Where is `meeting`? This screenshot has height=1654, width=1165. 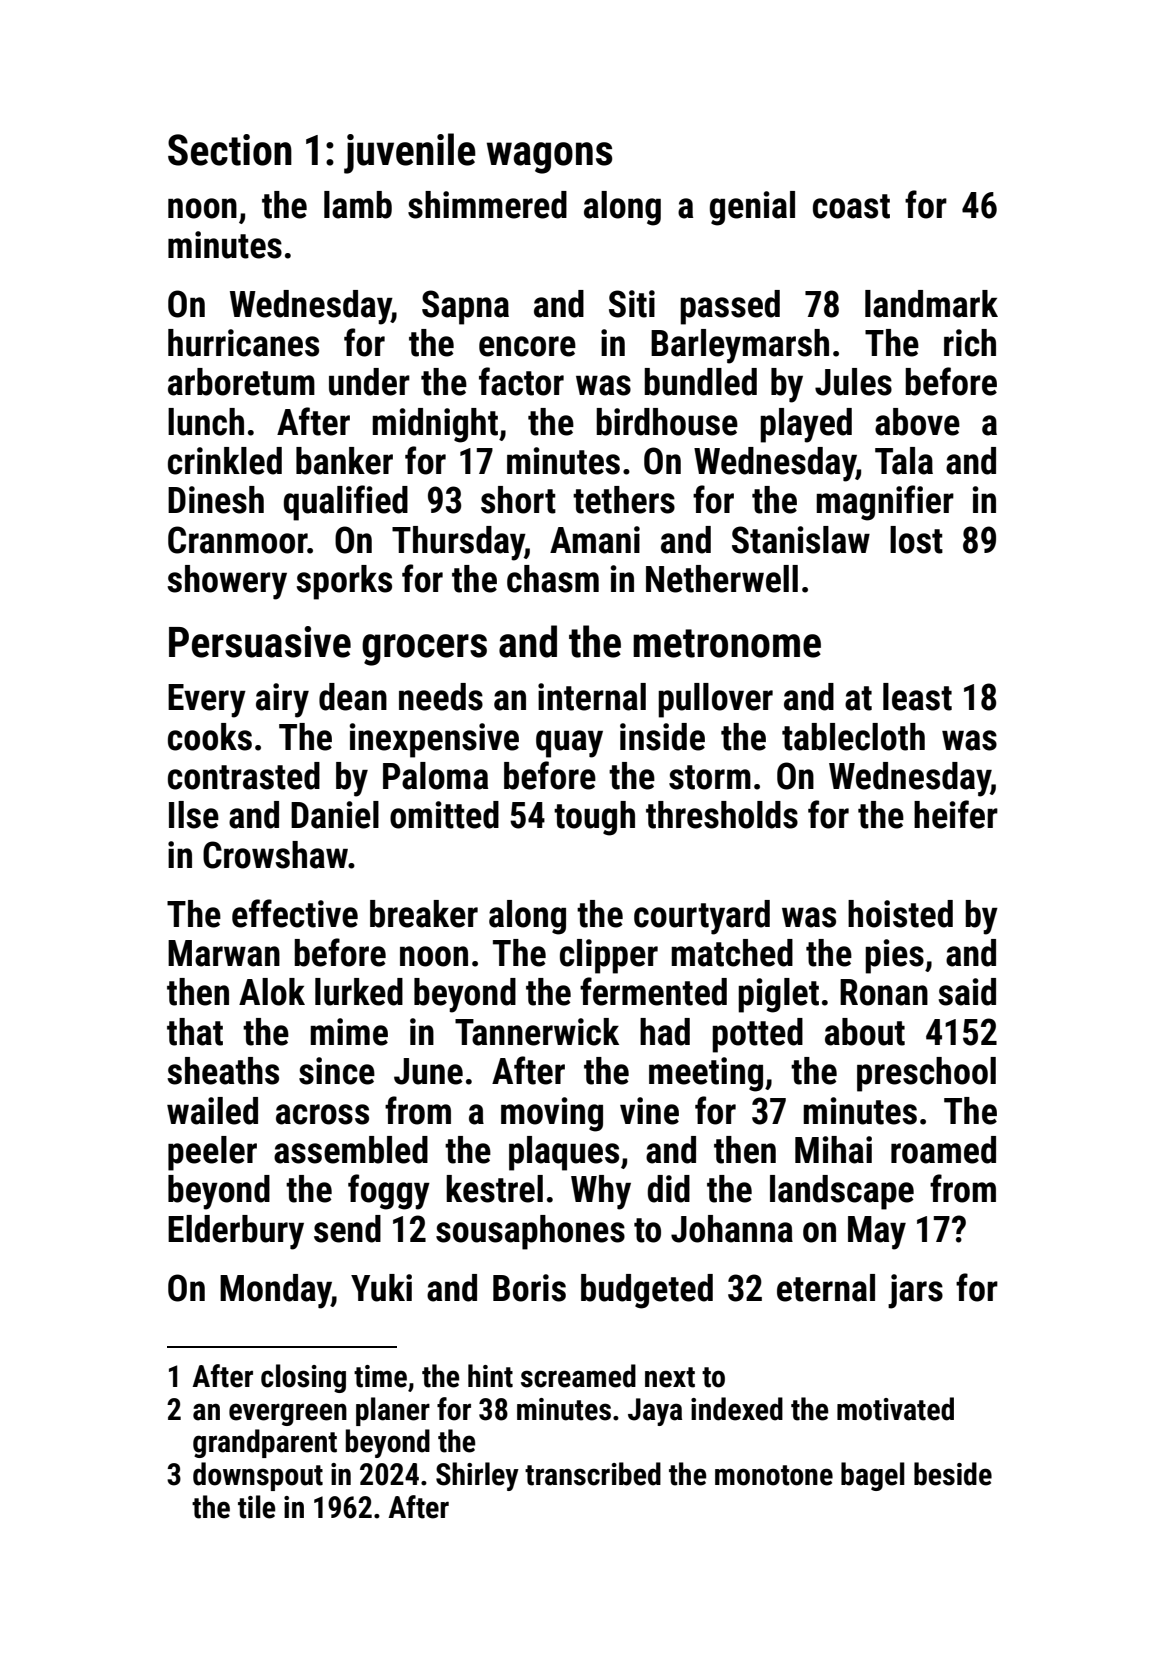
meeting is located at coordinates (706, 1074).
